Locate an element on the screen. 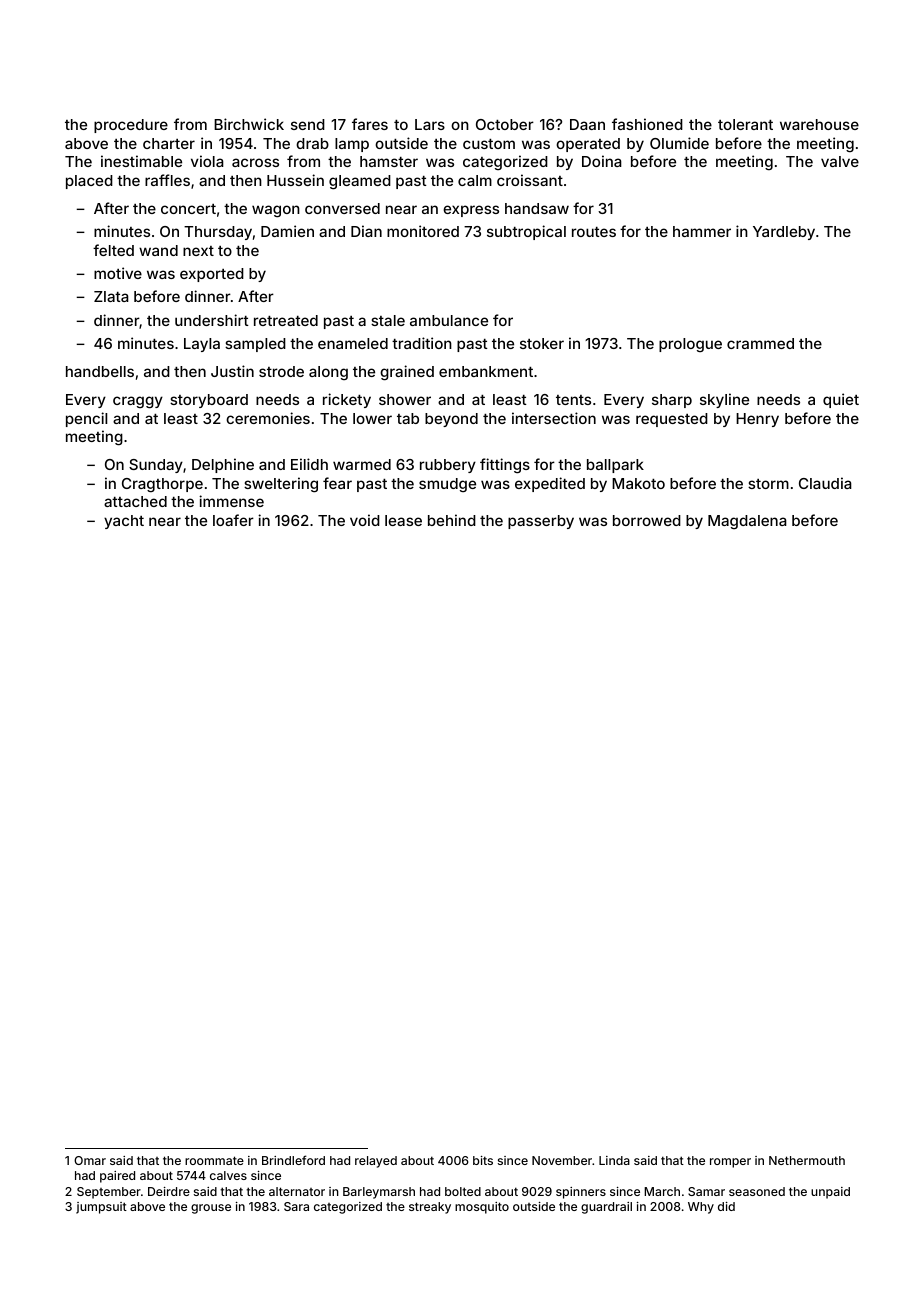 Image resolution: width=924 pixels, height=1308 pixels. Doina is located at coordinates (602, 161).
